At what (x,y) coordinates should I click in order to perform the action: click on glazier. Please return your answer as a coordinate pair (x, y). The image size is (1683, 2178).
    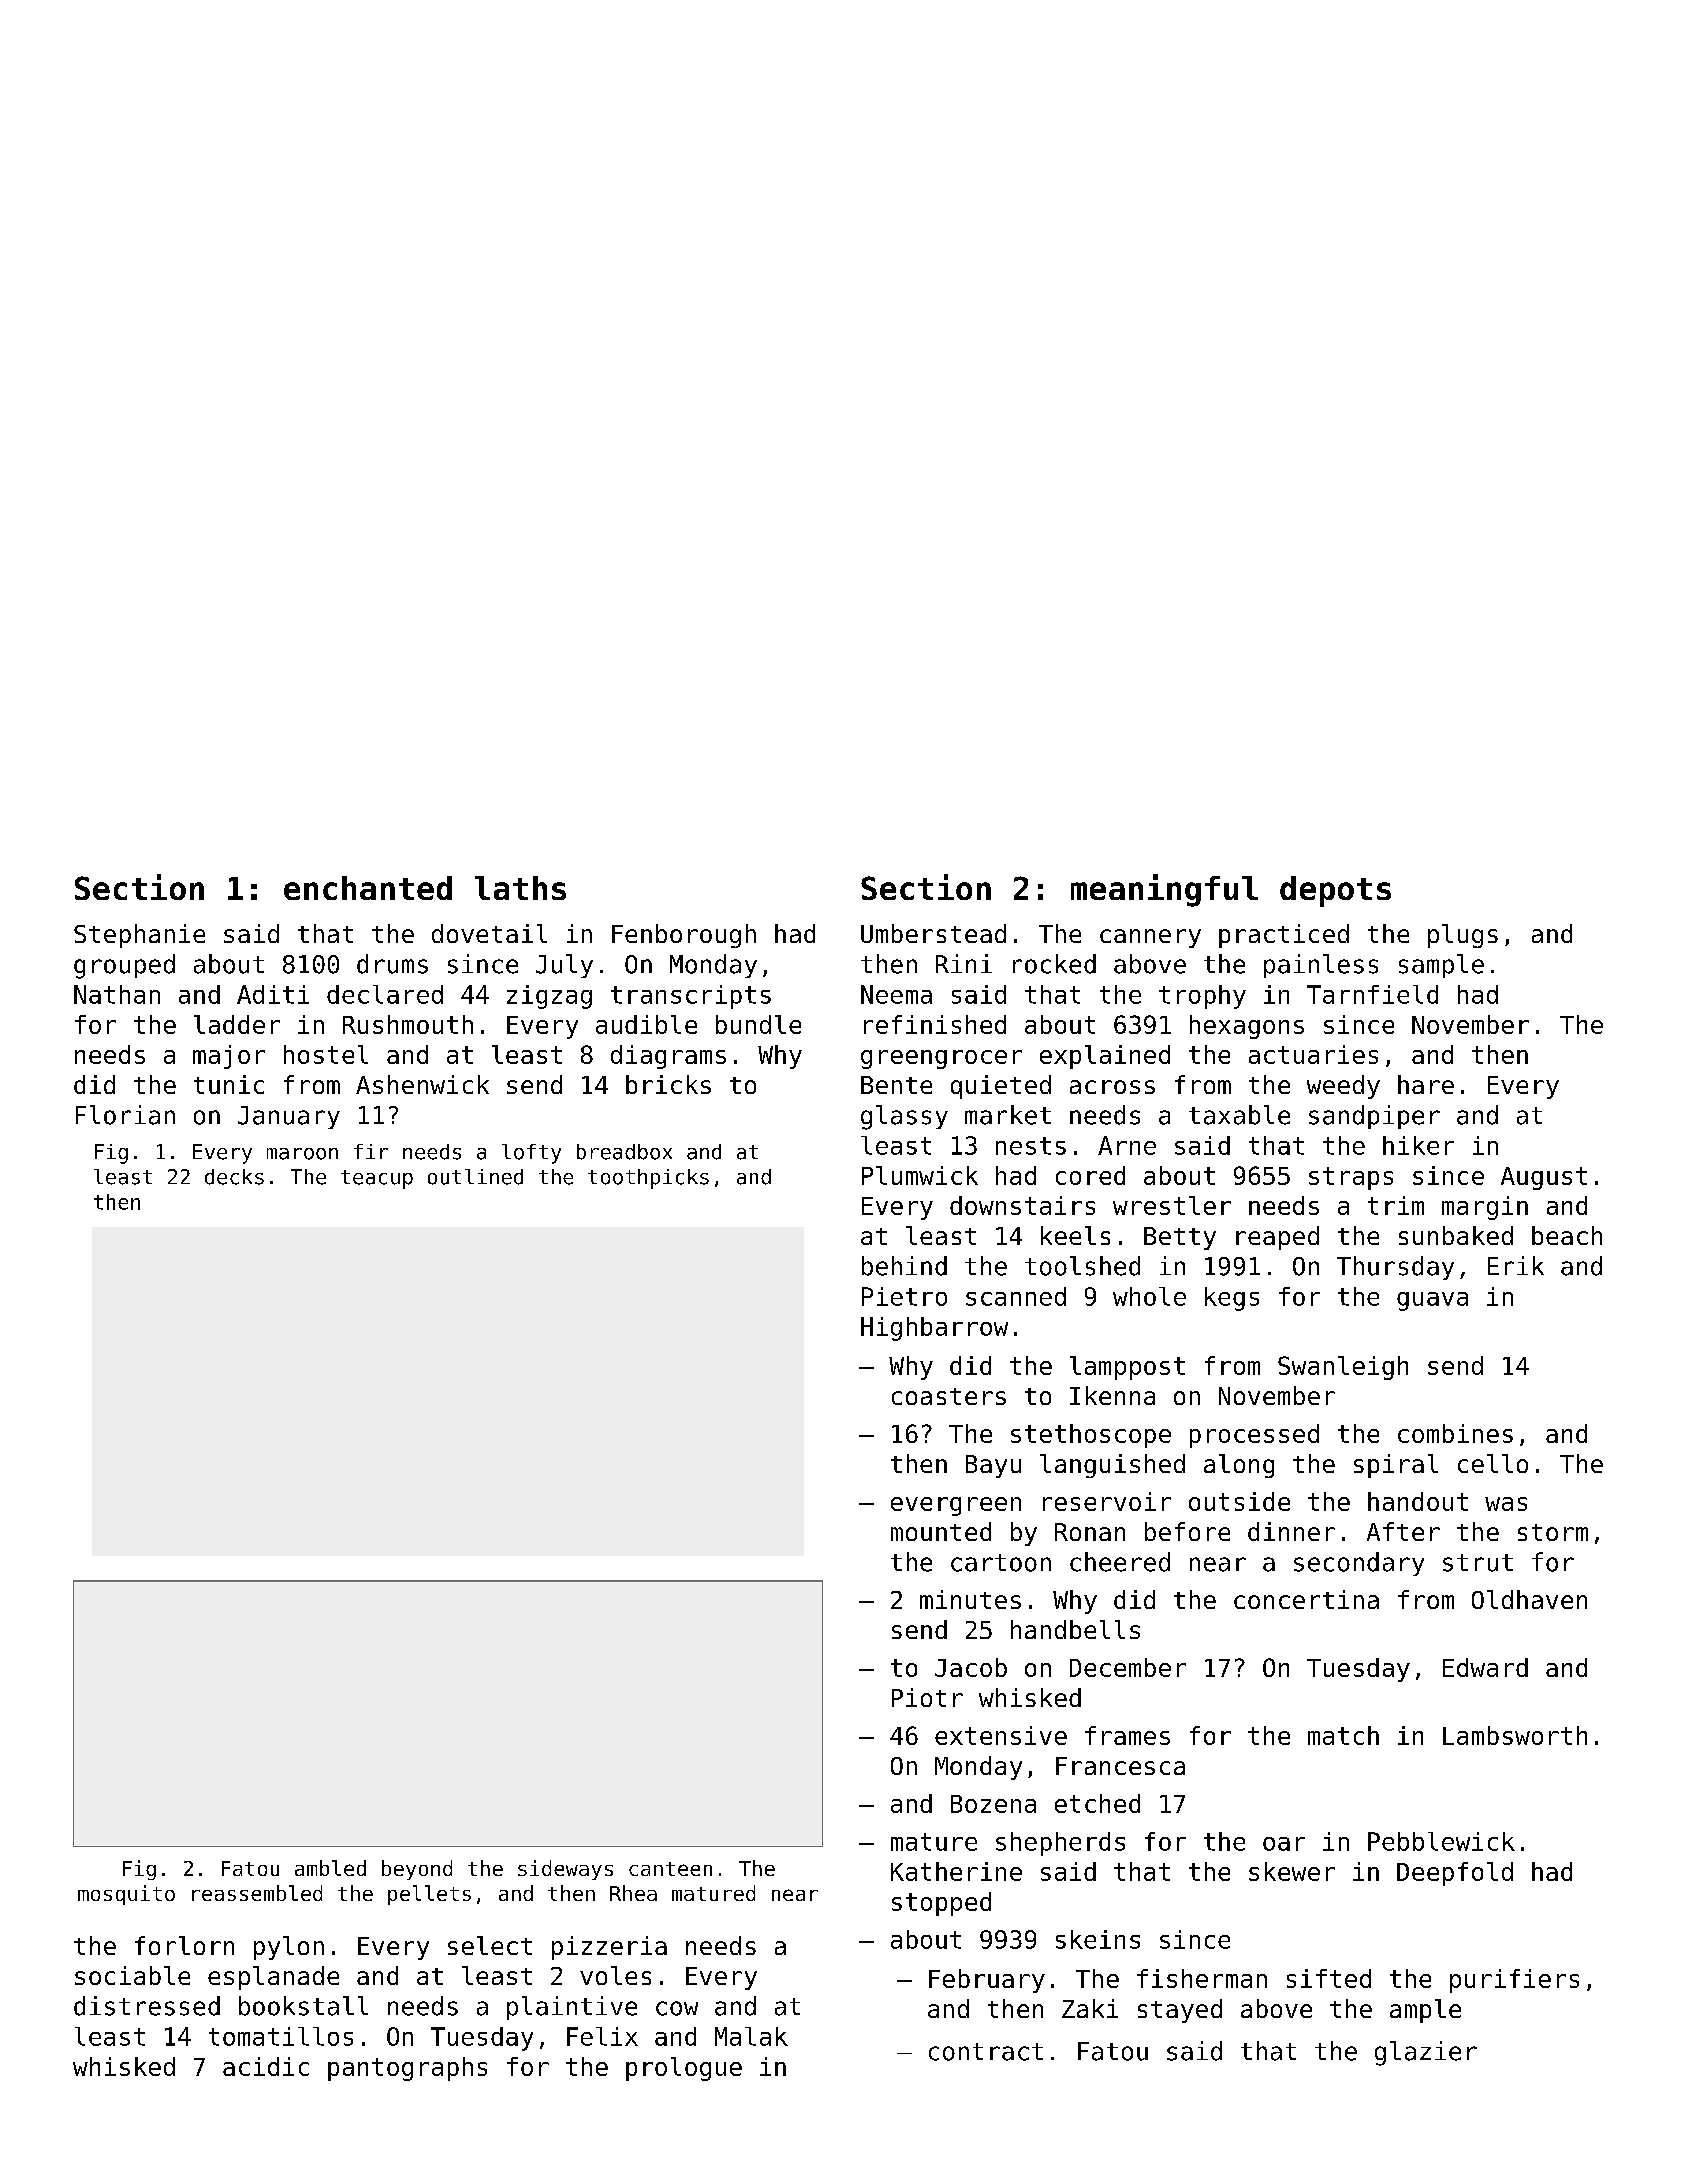
    Looking at the image, I should click on (1426, 2053).
